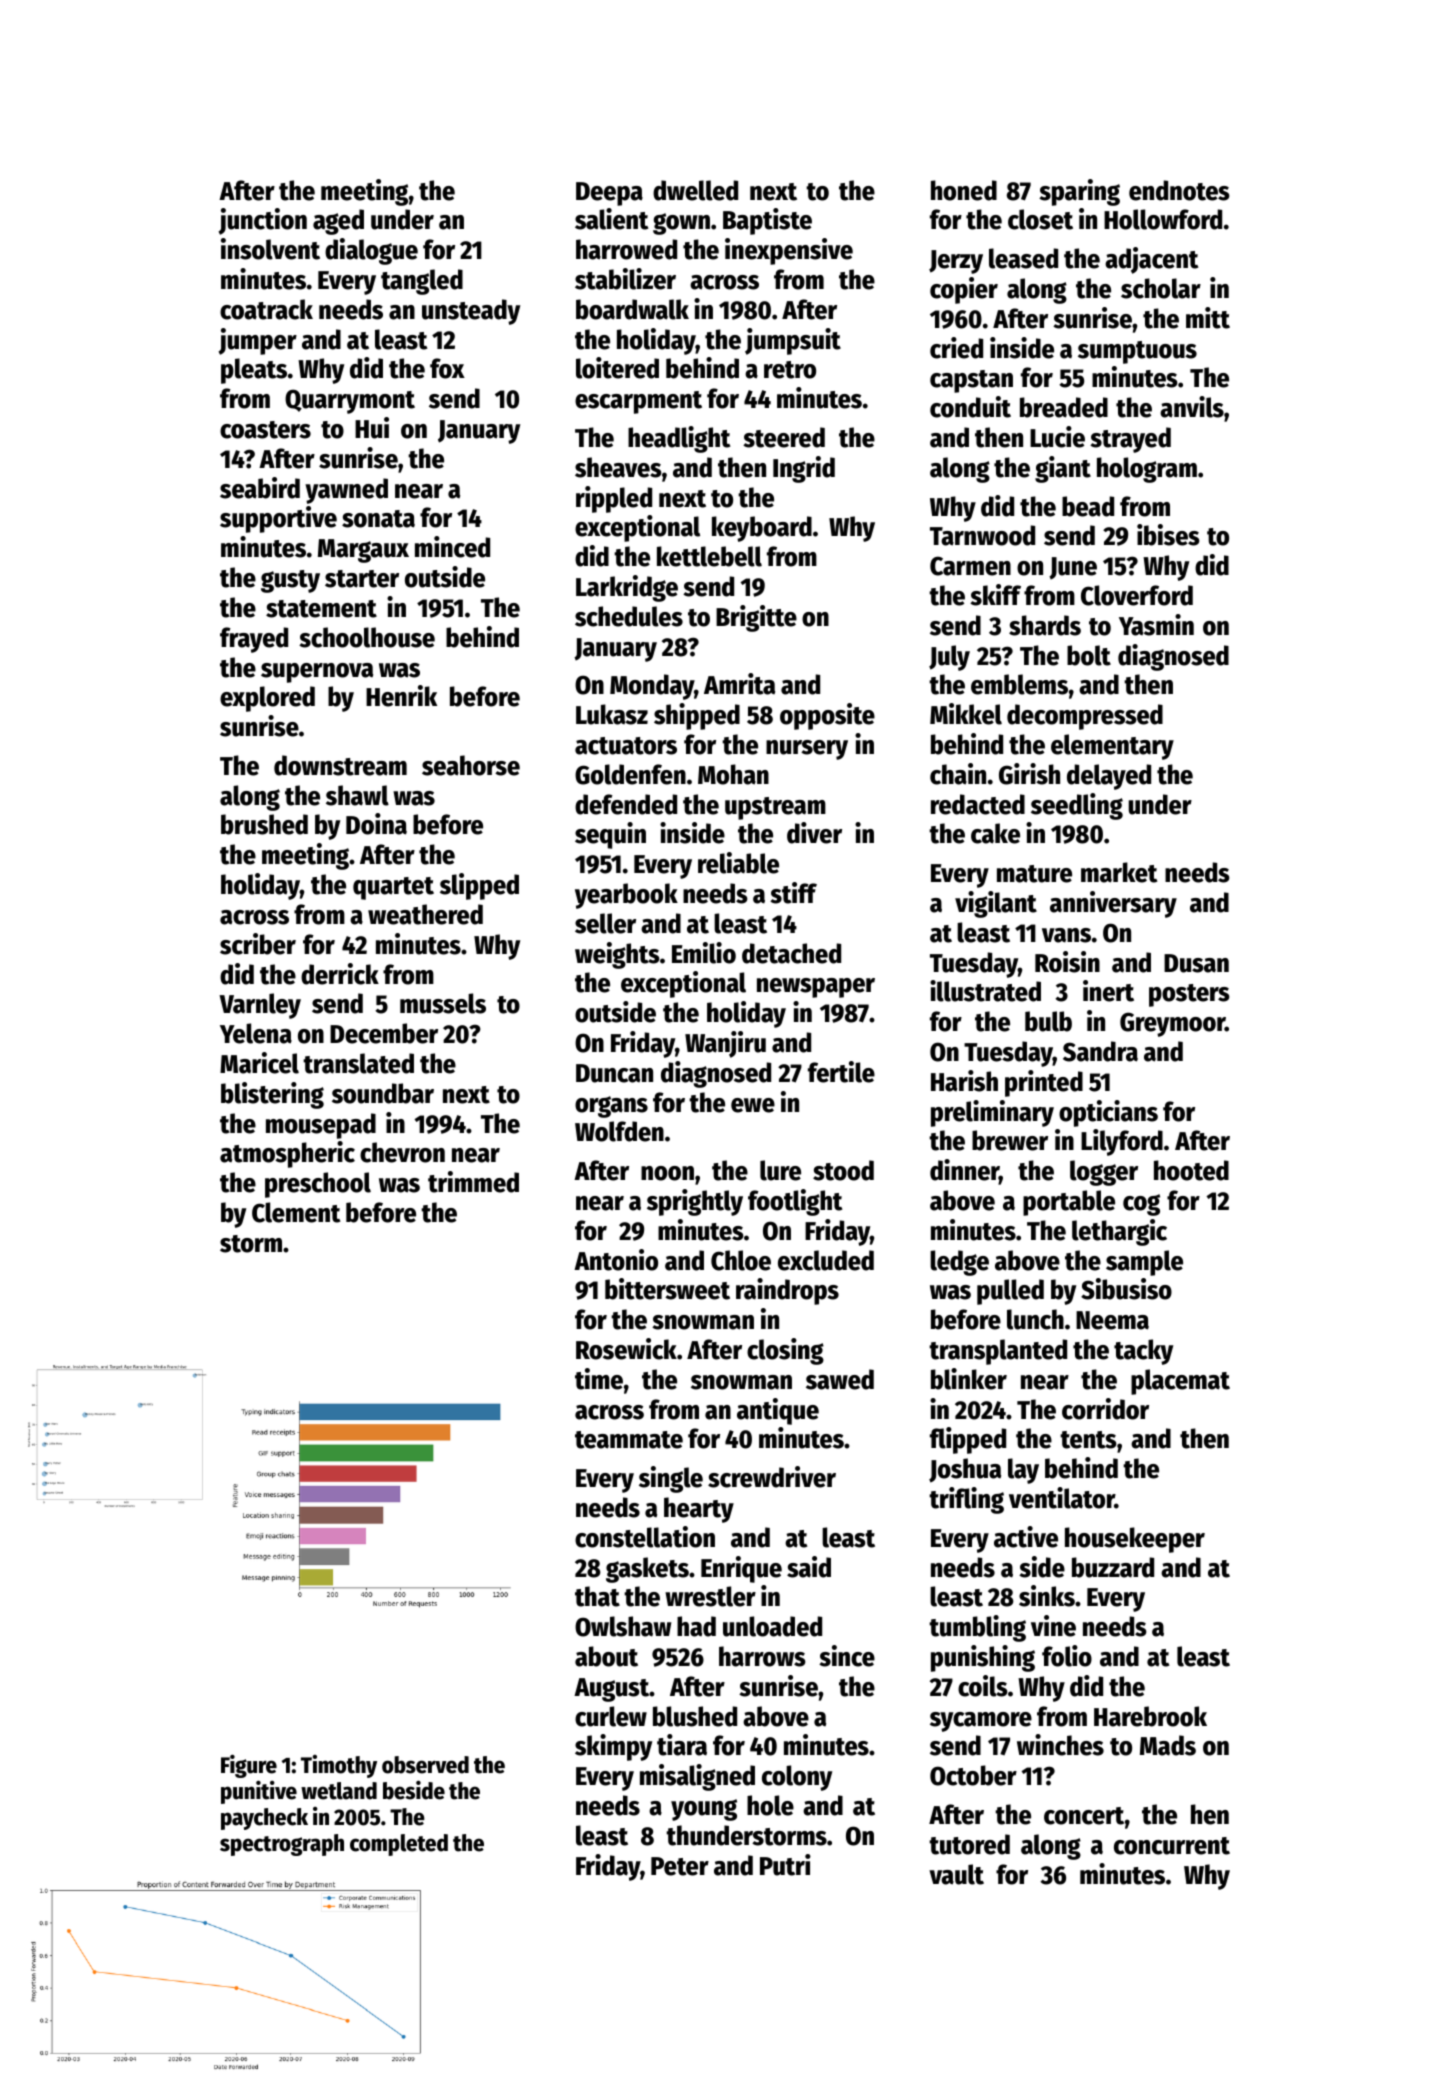  Describe the element at coordinates (447, 368) in the screenshot. I see `fox` at that location.
